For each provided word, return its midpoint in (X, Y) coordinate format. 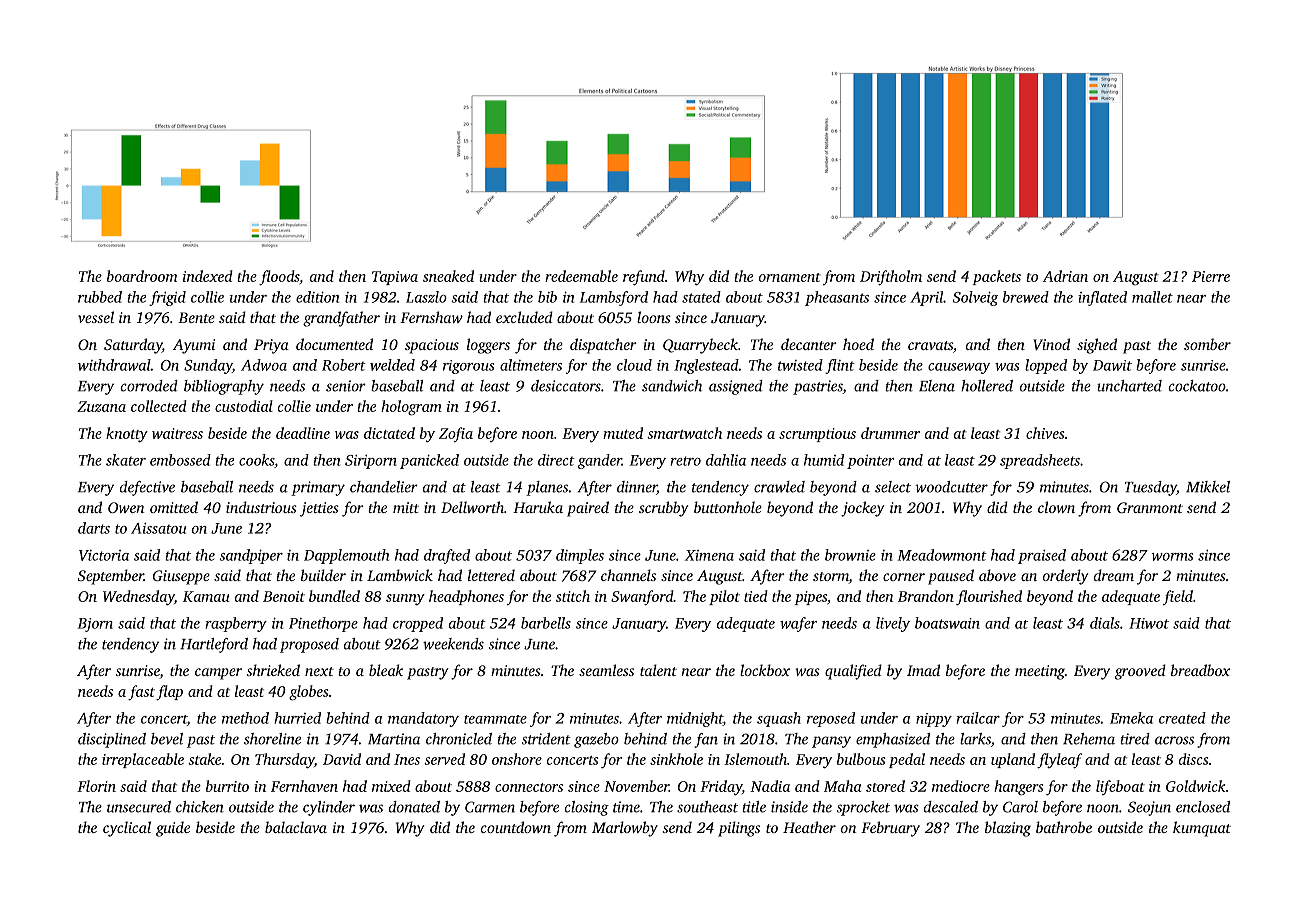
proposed (309, 645)
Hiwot (1149, 623)
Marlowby (625, 829)
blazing (1008, 829)
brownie (850, 555)
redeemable (581, 276)
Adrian (1065, 276)
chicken (200, 807)
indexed (208, 276)
